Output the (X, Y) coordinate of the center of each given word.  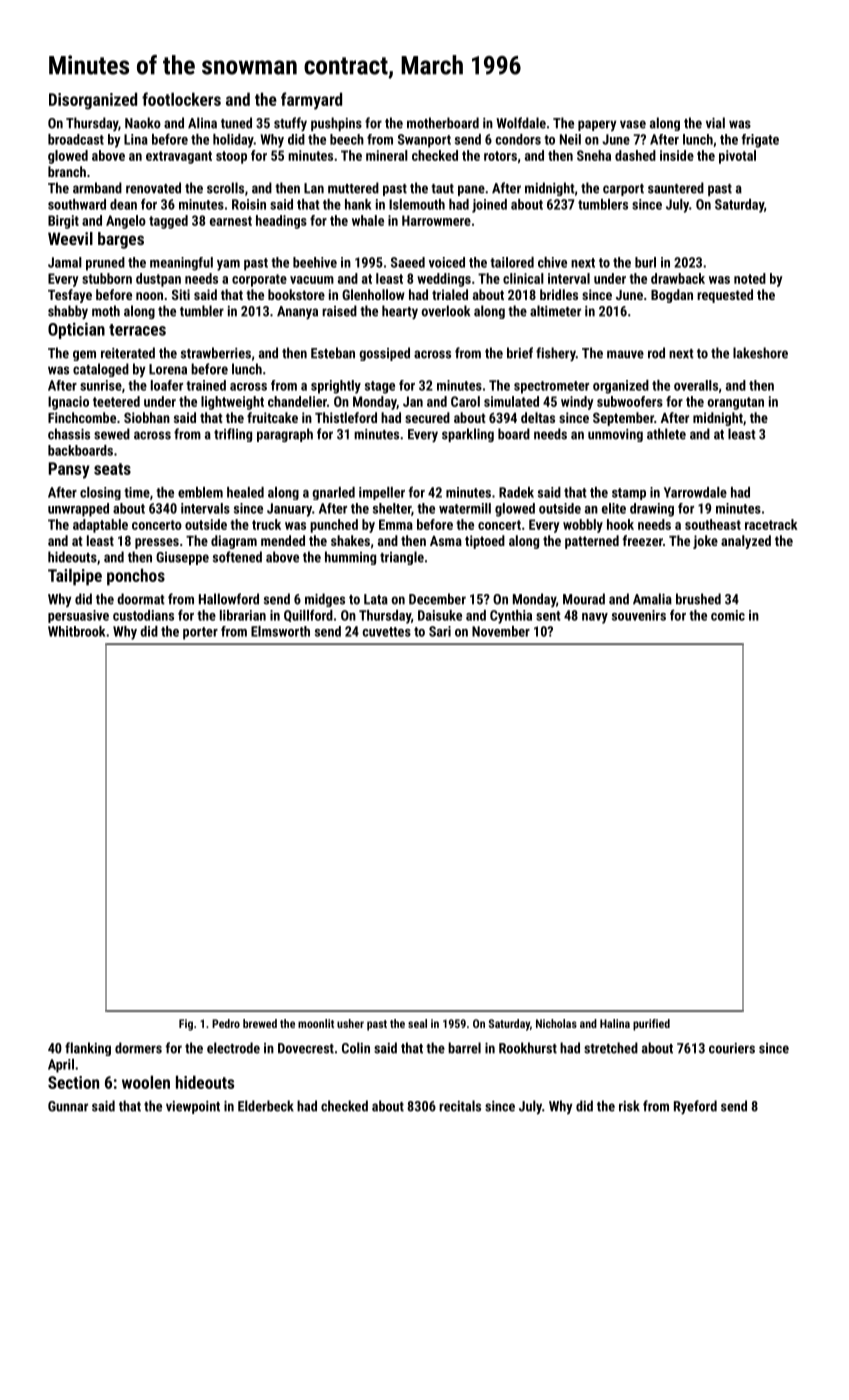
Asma (446, 541)
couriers (732, 1048)
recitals (460, 1106)
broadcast (76, 139)
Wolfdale (521, 123)
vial (715, 123)
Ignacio (68, 403)
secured (427, 417)
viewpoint (193, 1107)
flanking (88, 1049)
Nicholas (556, 1023)
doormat (141, 599)
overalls (696, 385)
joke (705, 542)
